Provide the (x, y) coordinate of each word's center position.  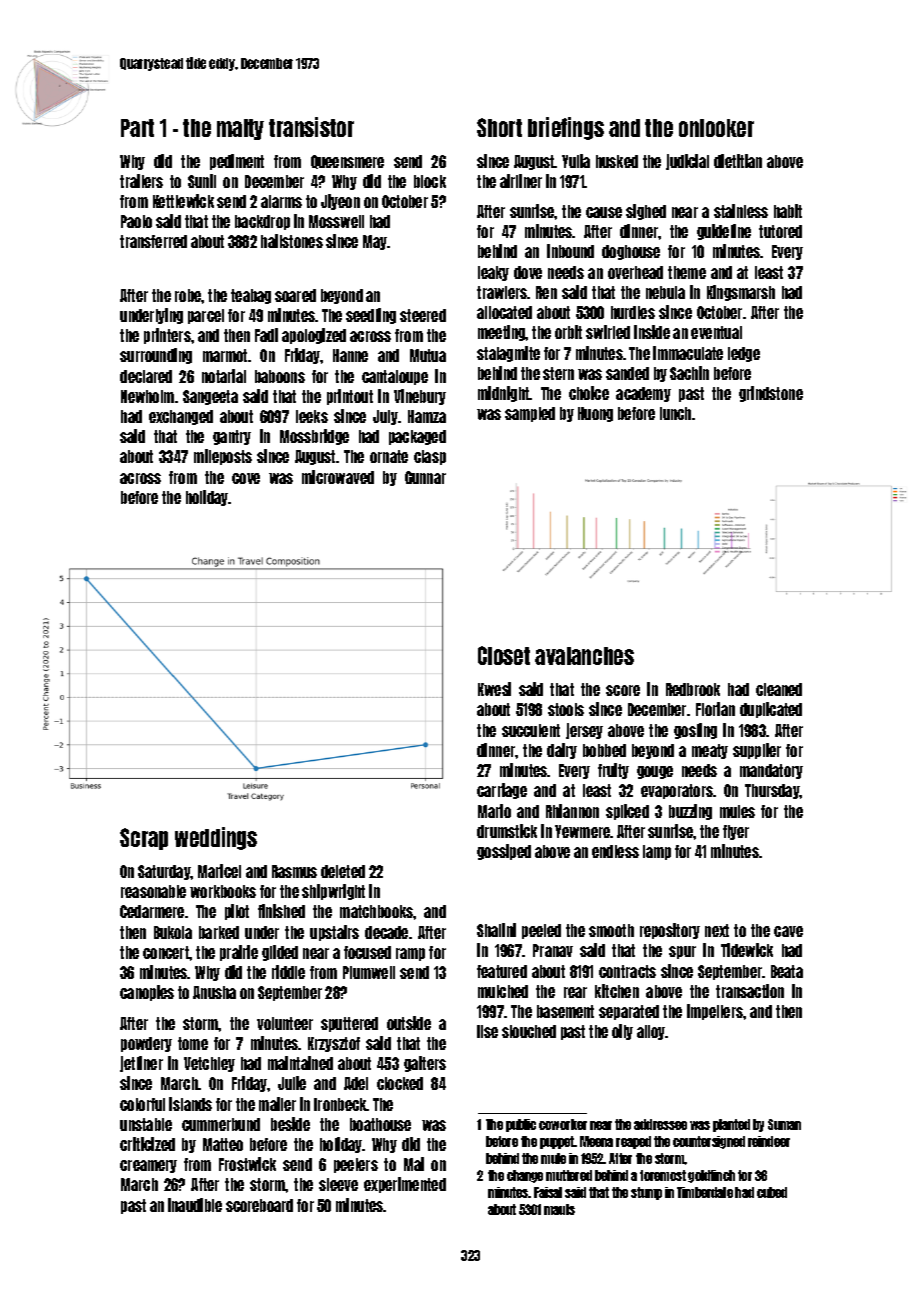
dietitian (738, 161)
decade (386, 932)
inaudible (195, 1205)
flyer (736, 832)
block (430, 181)
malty (240, 129)
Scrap (144, 839)
